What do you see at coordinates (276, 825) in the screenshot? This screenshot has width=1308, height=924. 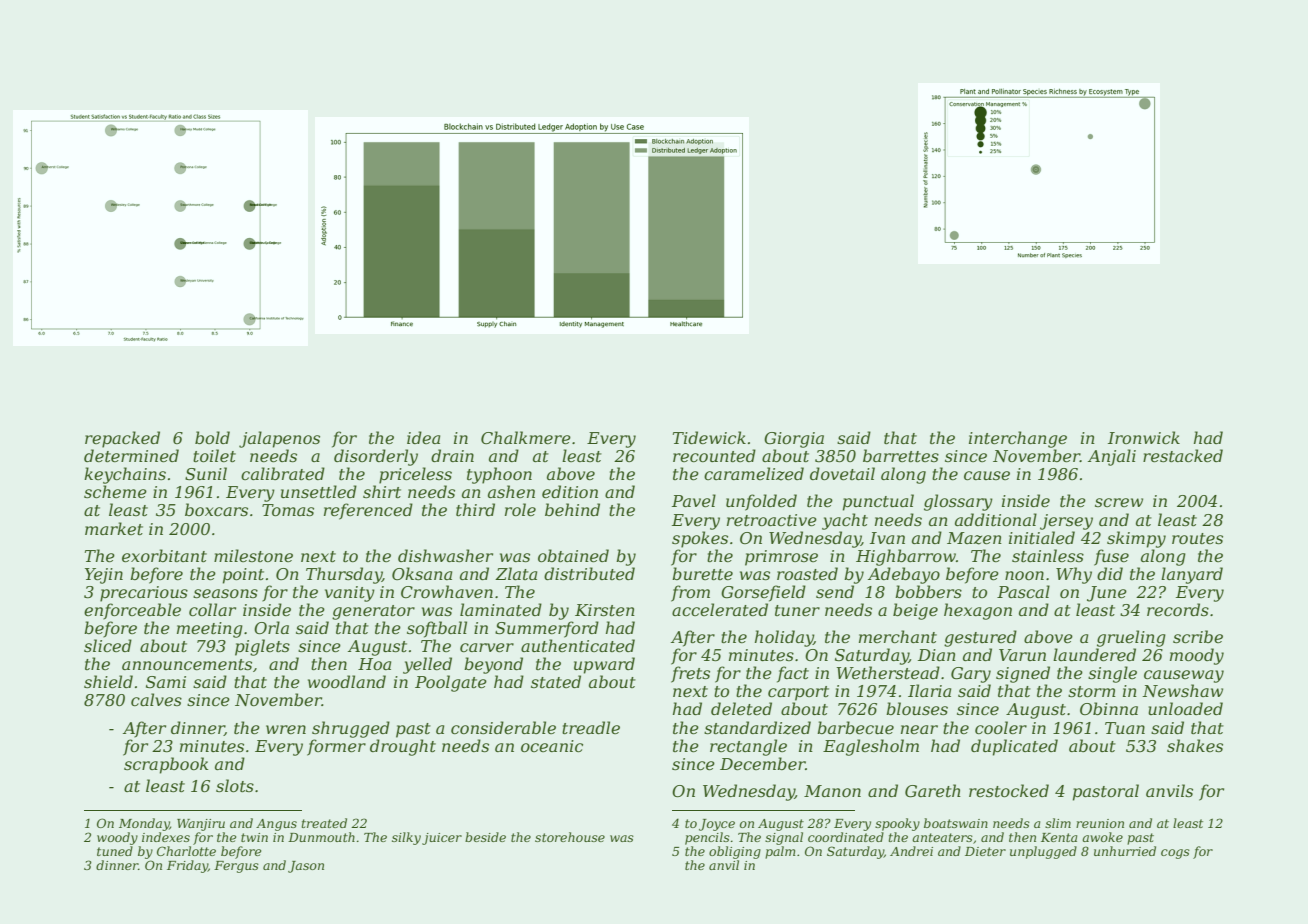 I see `Angus` at bounding box center [276, 825].
